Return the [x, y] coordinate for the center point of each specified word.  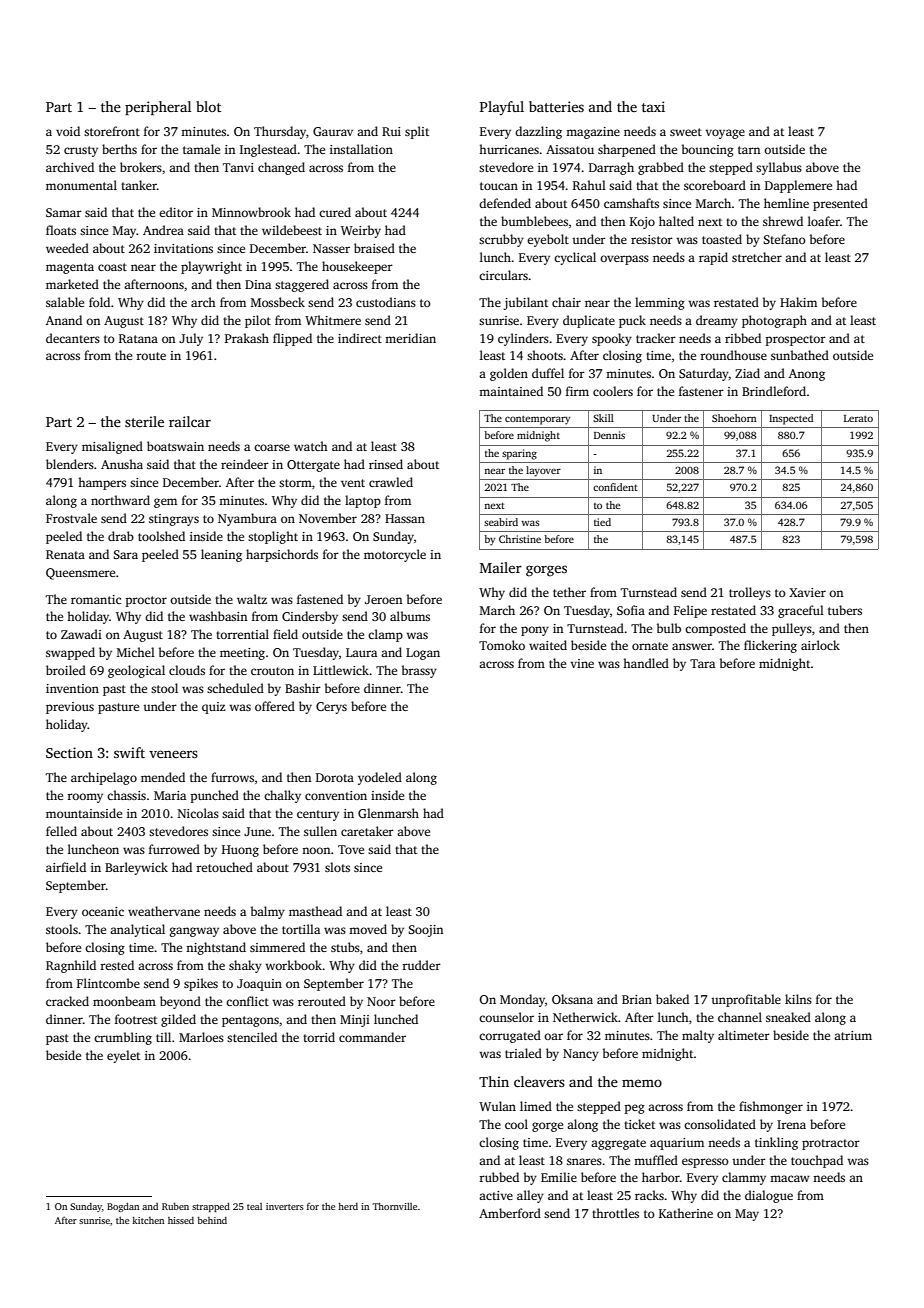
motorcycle [395, 555]
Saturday [704, 374]
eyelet [123, 1056]
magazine [593, 133]
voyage [725, 134]
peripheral [158, 108]
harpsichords [282, 555]
